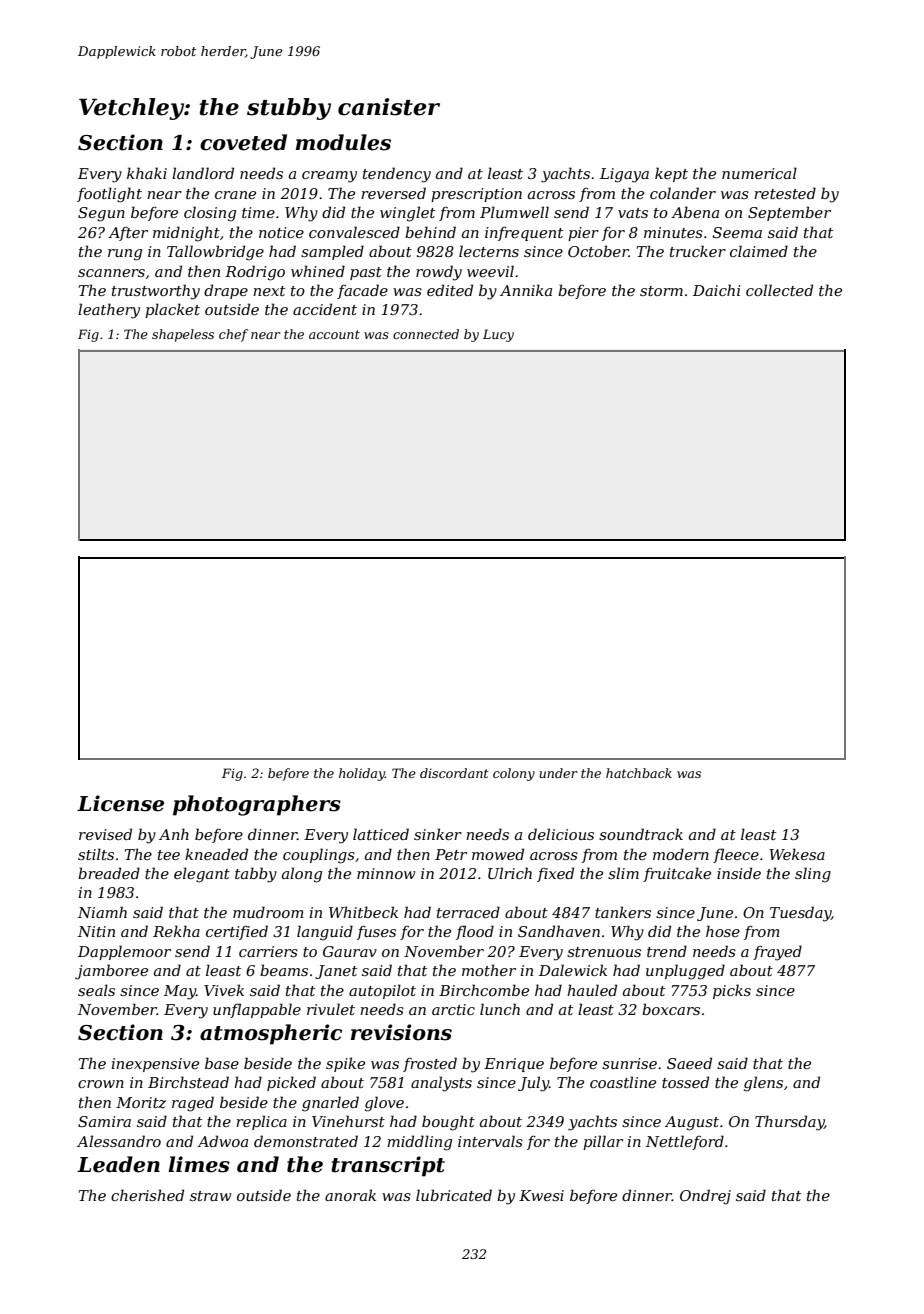 This image has width=924, height=1314. Describe the element at coordinates (779, 290) in the image. I see `collected` at that location.
